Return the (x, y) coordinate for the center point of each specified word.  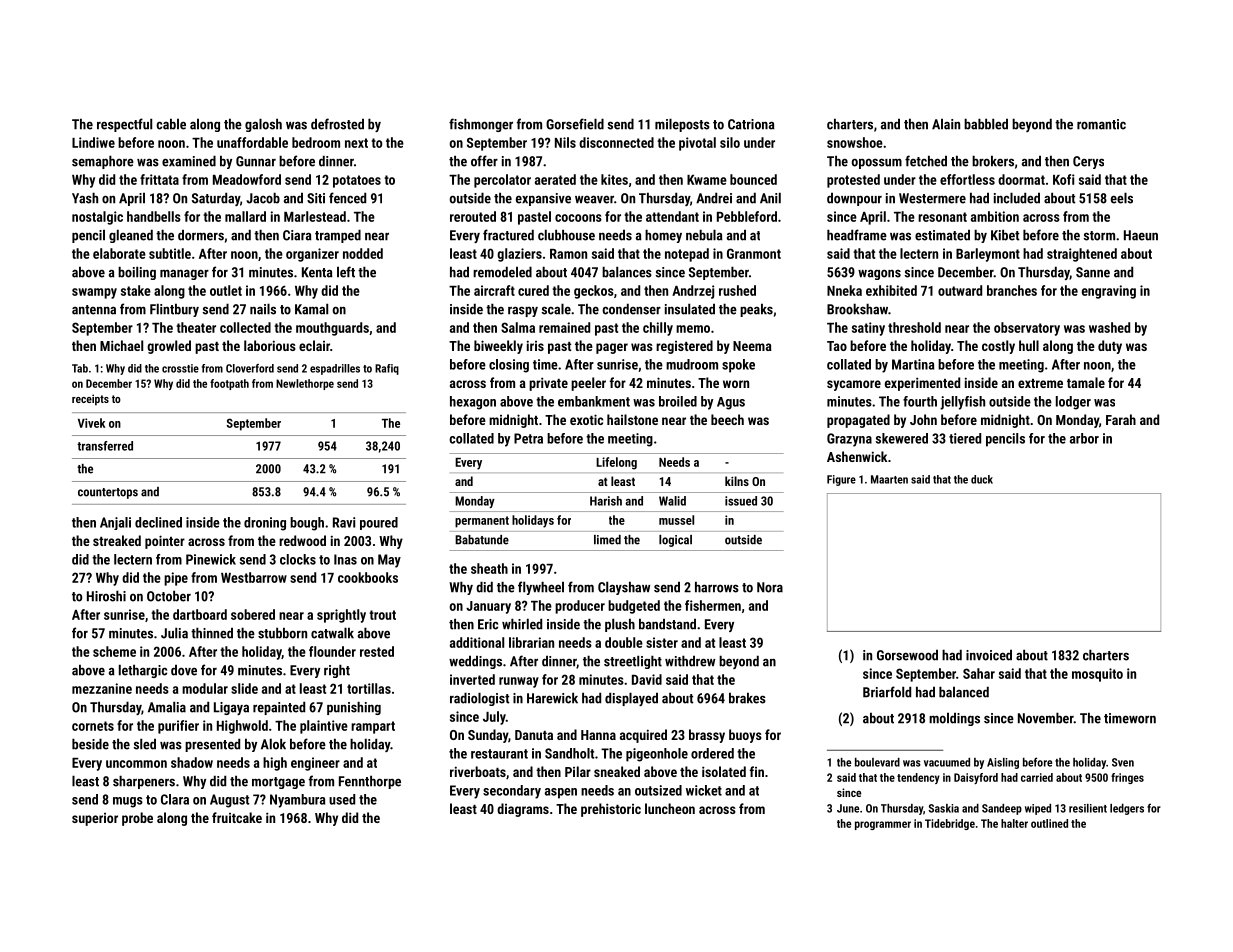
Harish (606, 501)
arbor (1084, 438)
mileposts (682, 125)
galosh (263, 125)
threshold (914, 327)
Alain (946, 124)
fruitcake (237, 817)
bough (307, 524)
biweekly (498, 347)
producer (580, 607)
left (346, 272)
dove (184, 670)
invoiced (989, 655)
